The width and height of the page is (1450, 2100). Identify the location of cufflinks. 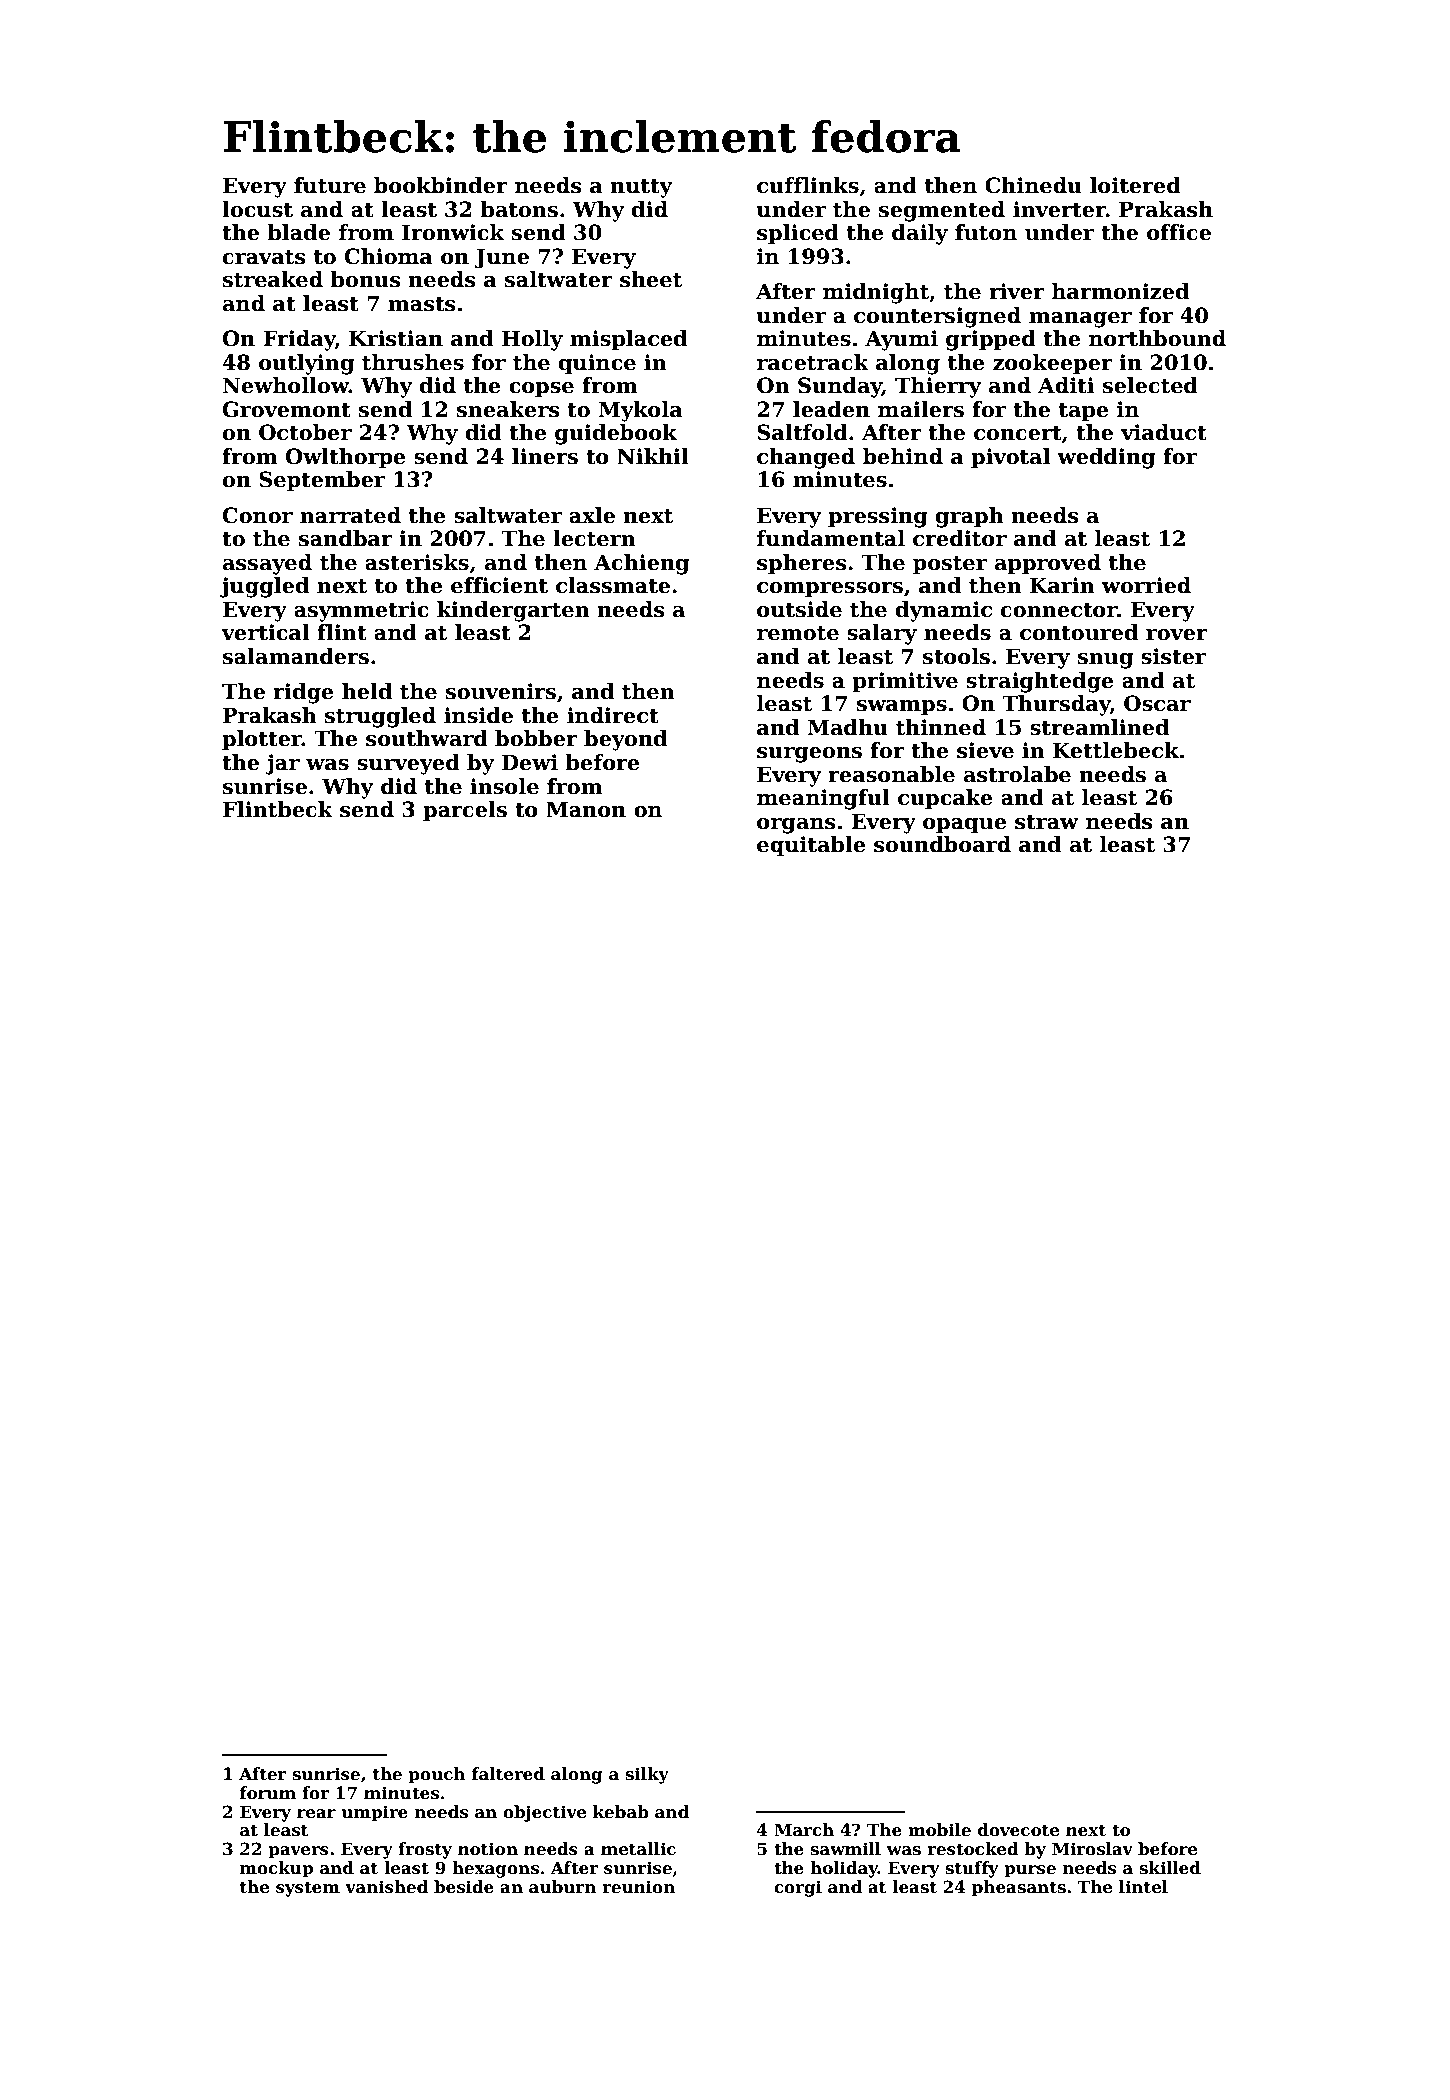
(808, 185).
